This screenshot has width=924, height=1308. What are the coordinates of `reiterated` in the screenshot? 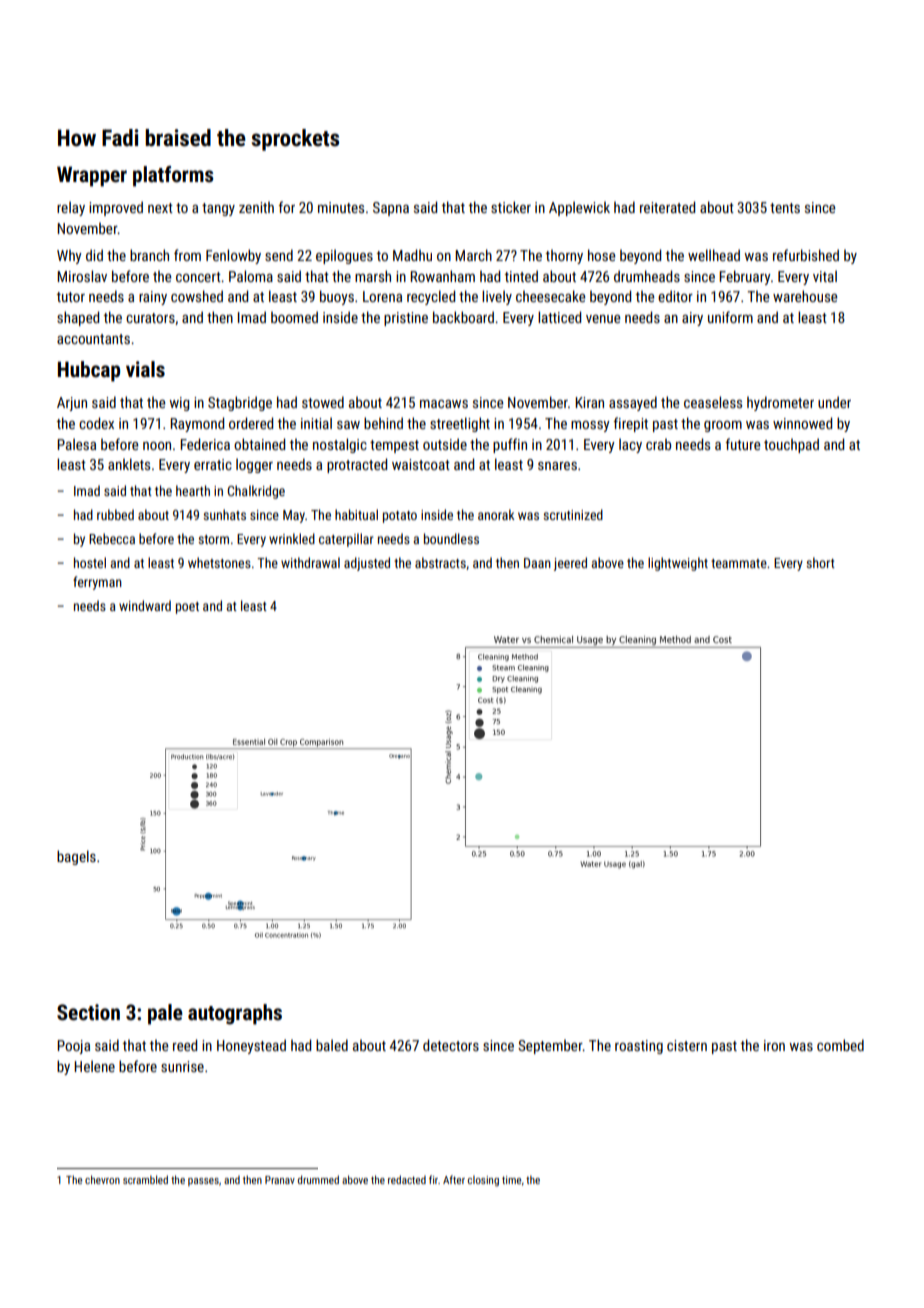 It's located at (667, 207).
